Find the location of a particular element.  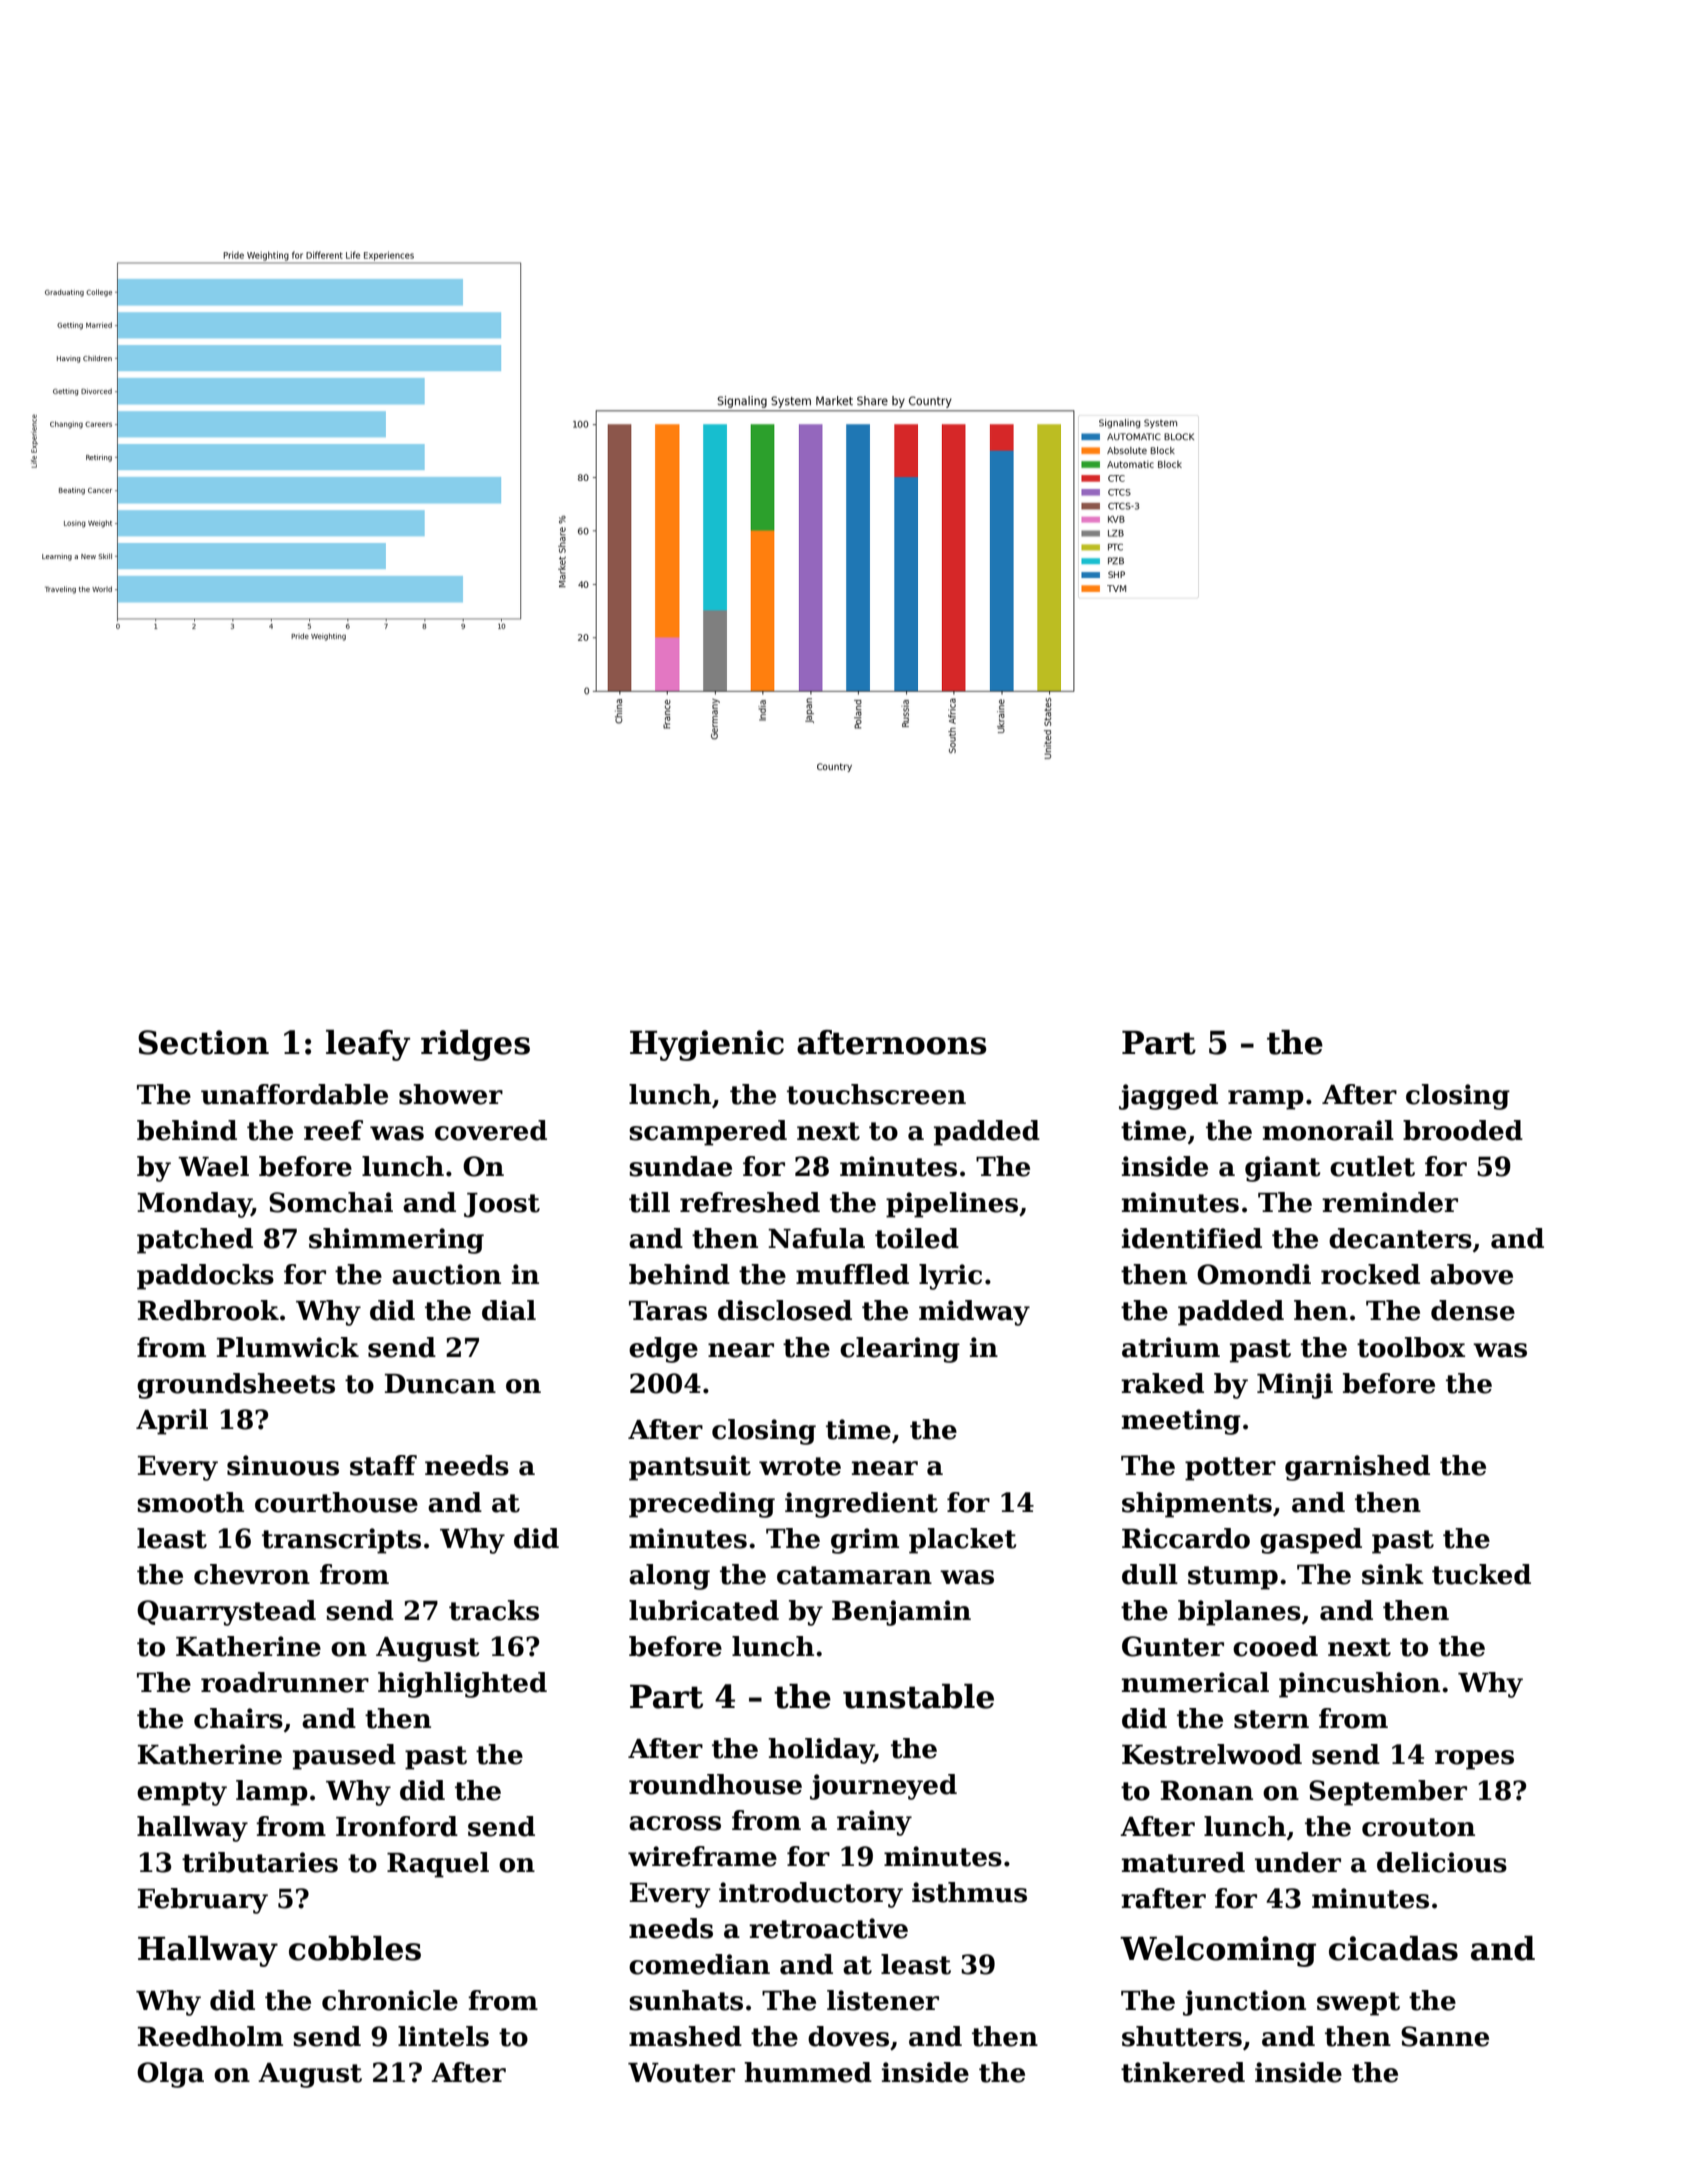

delicious is located at coordinates (1442, 1862).
